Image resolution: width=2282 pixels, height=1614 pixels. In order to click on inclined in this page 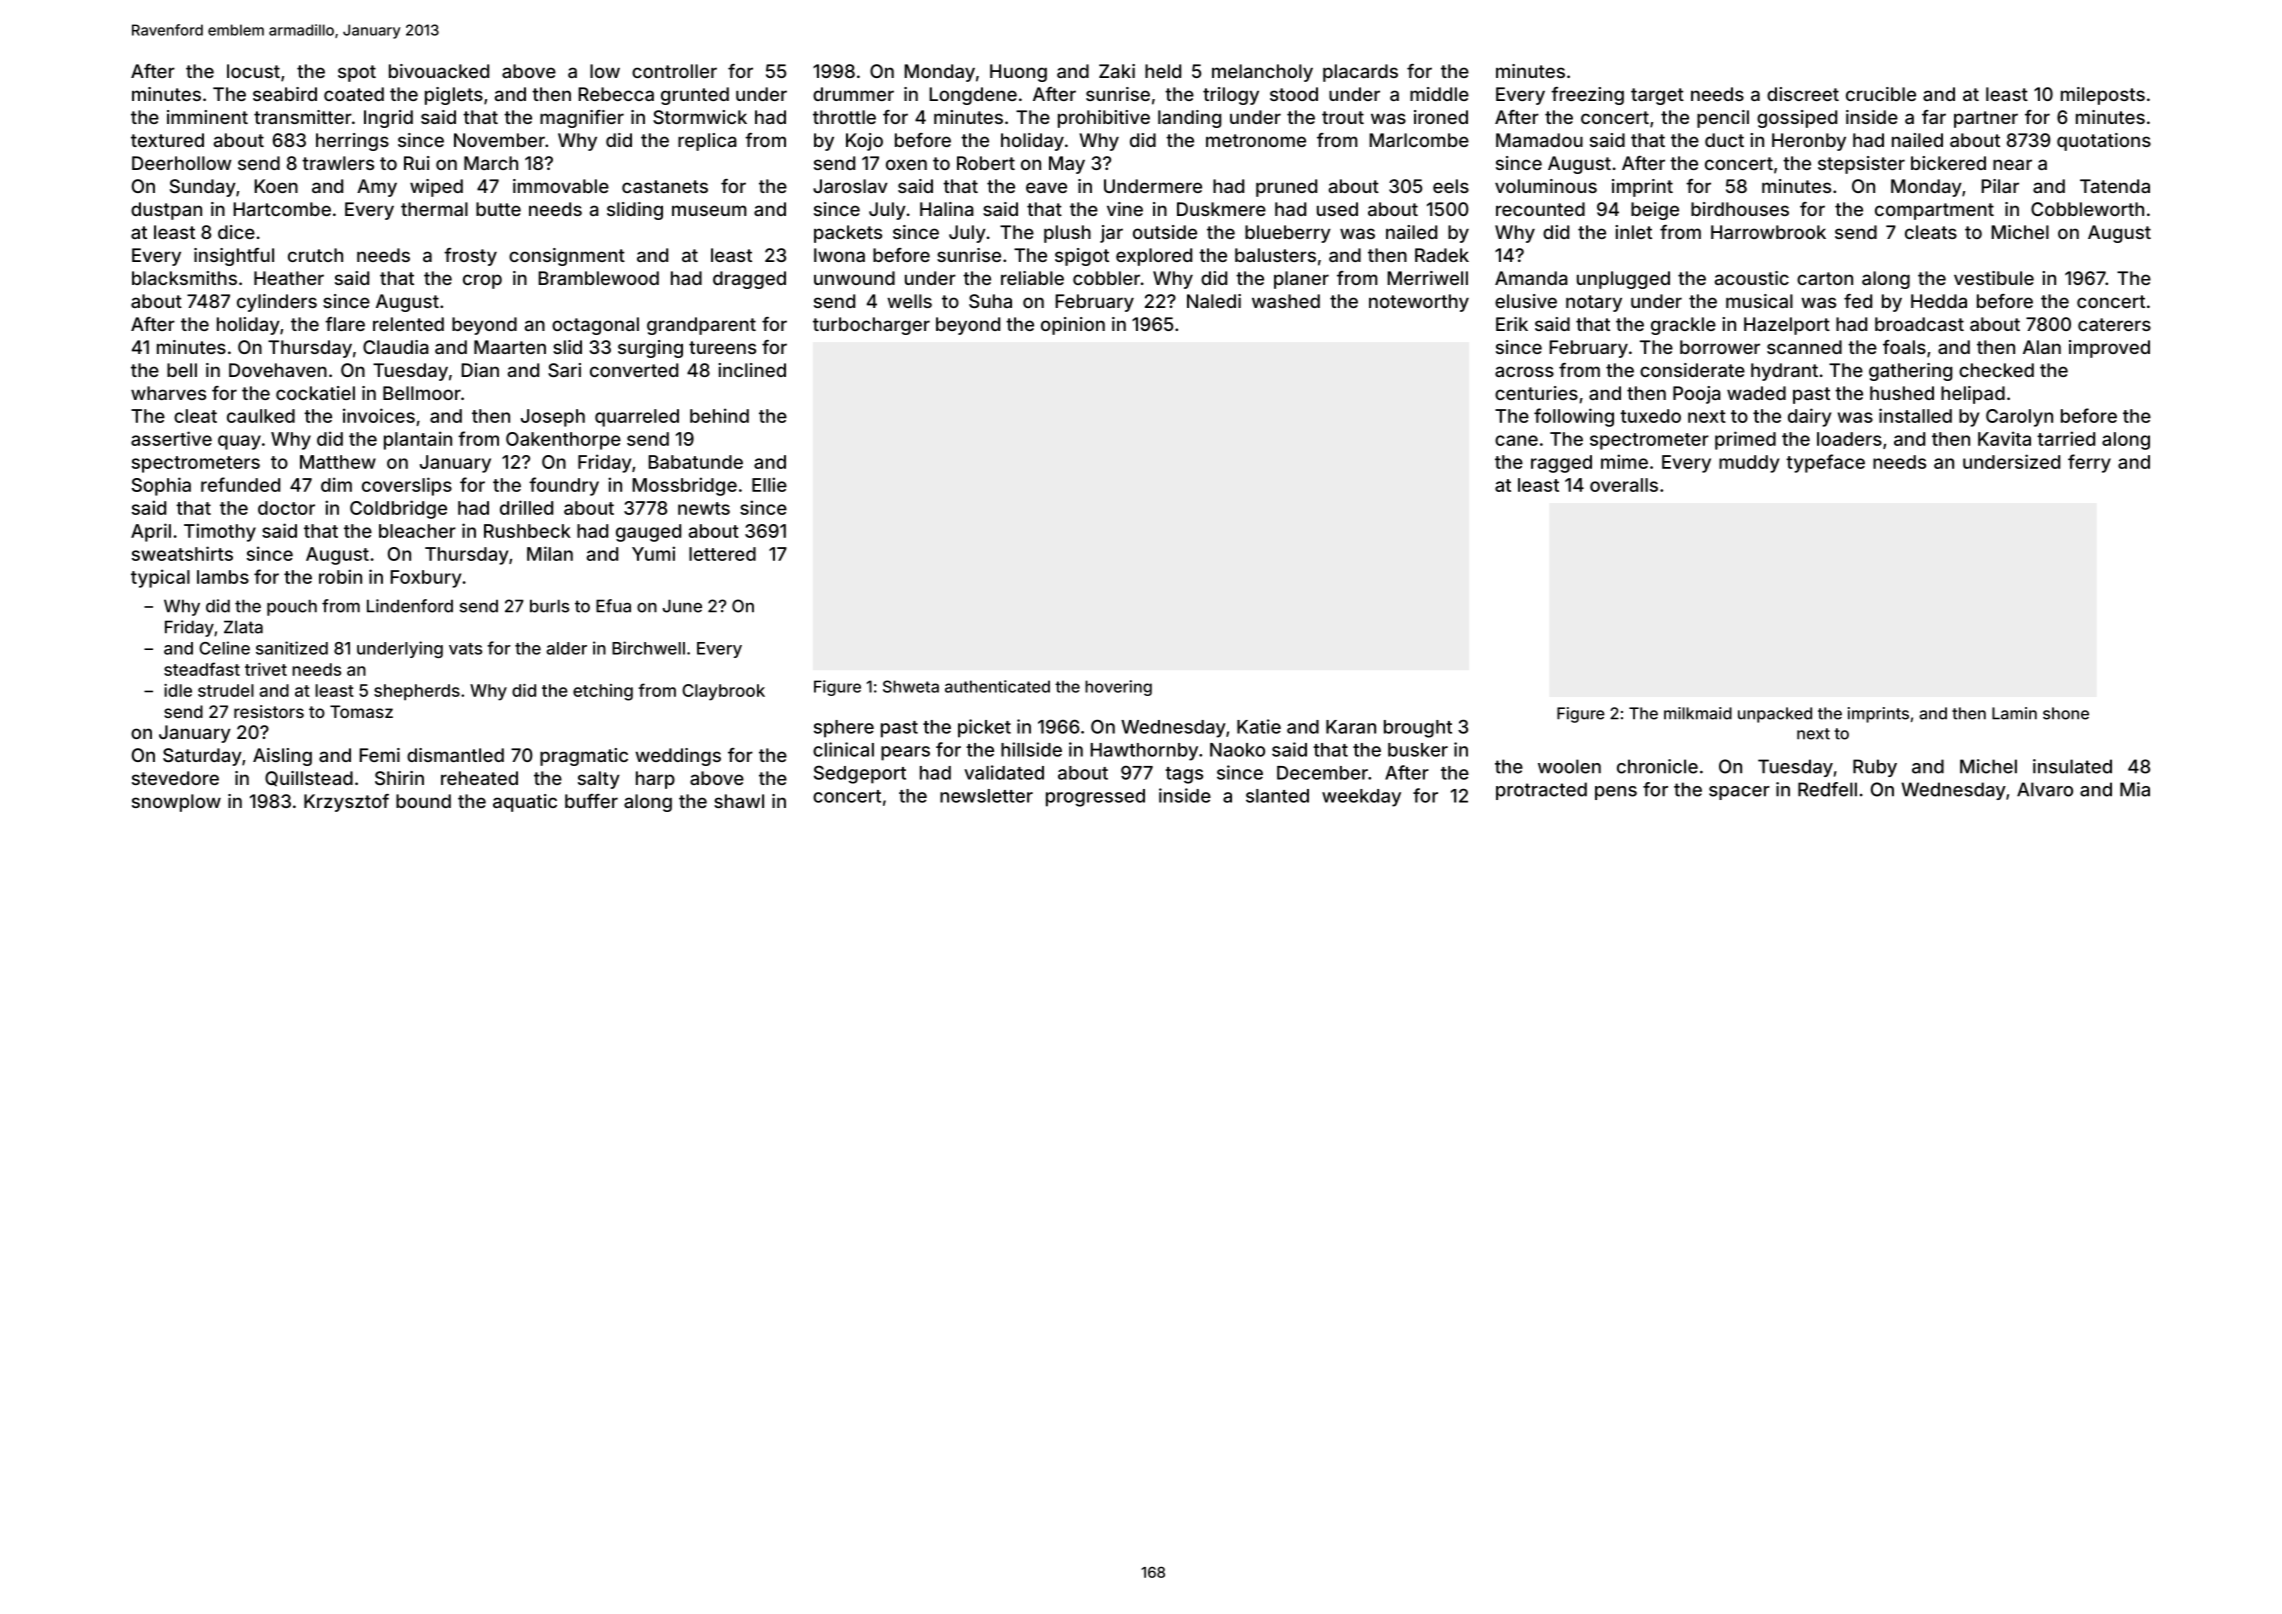, I will do `click(752, 370)`.
